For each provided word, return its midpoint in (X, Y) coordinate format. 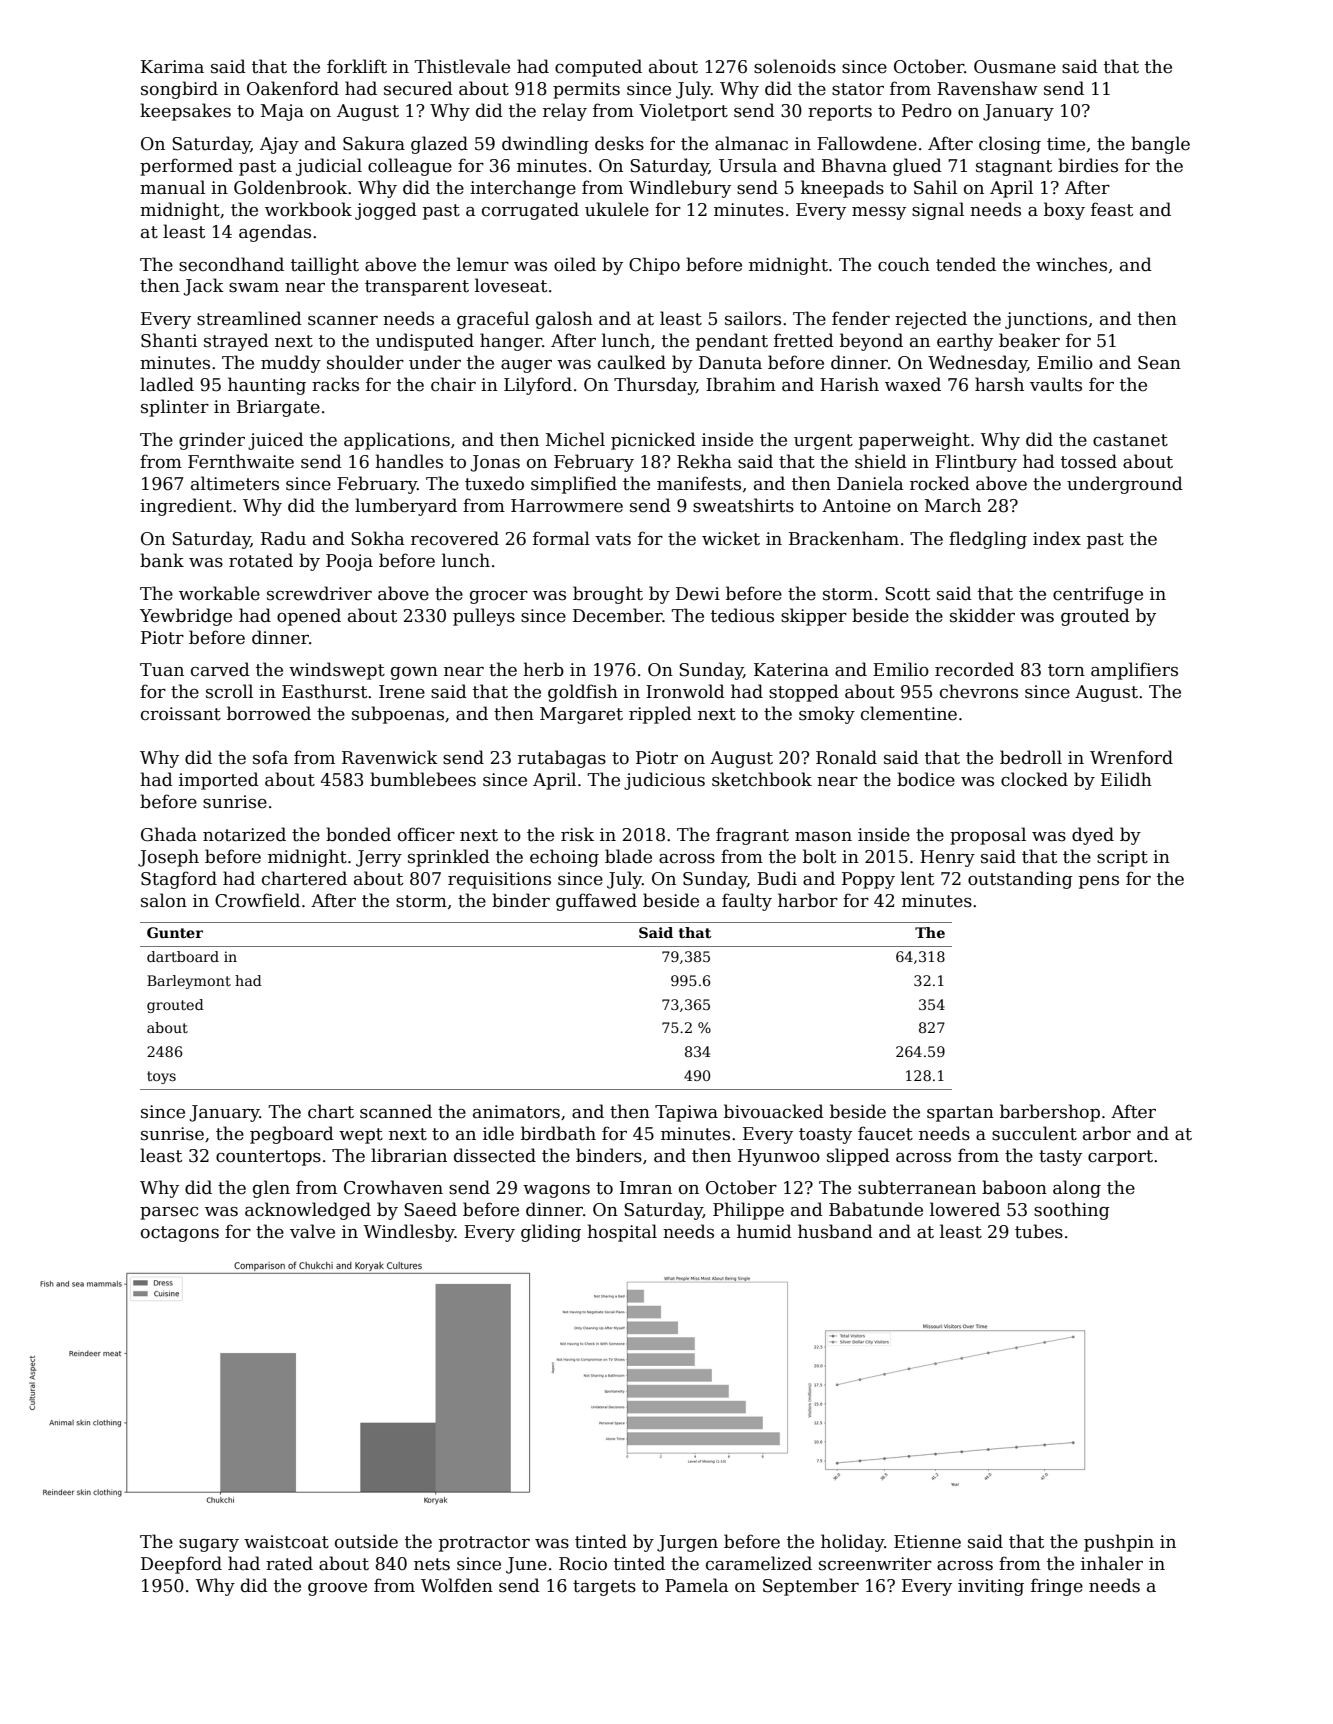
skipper (814, 617)
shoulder (365, 362)
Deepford (181, 1565)
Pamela (696, 1585)
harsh (999, 384)
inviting (991, 1587)
